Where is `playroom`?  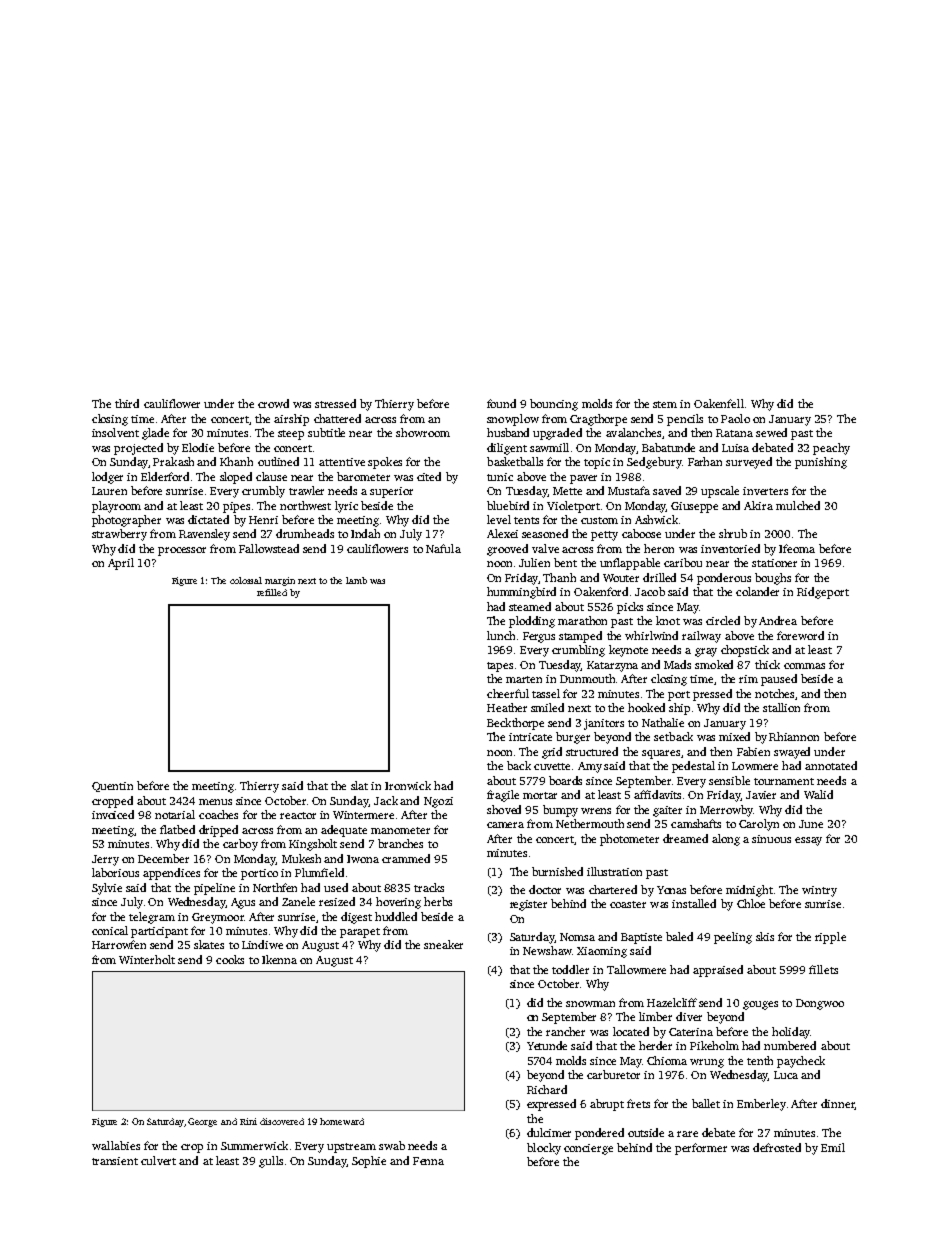
playroom is located at coordinates (116, 507).
